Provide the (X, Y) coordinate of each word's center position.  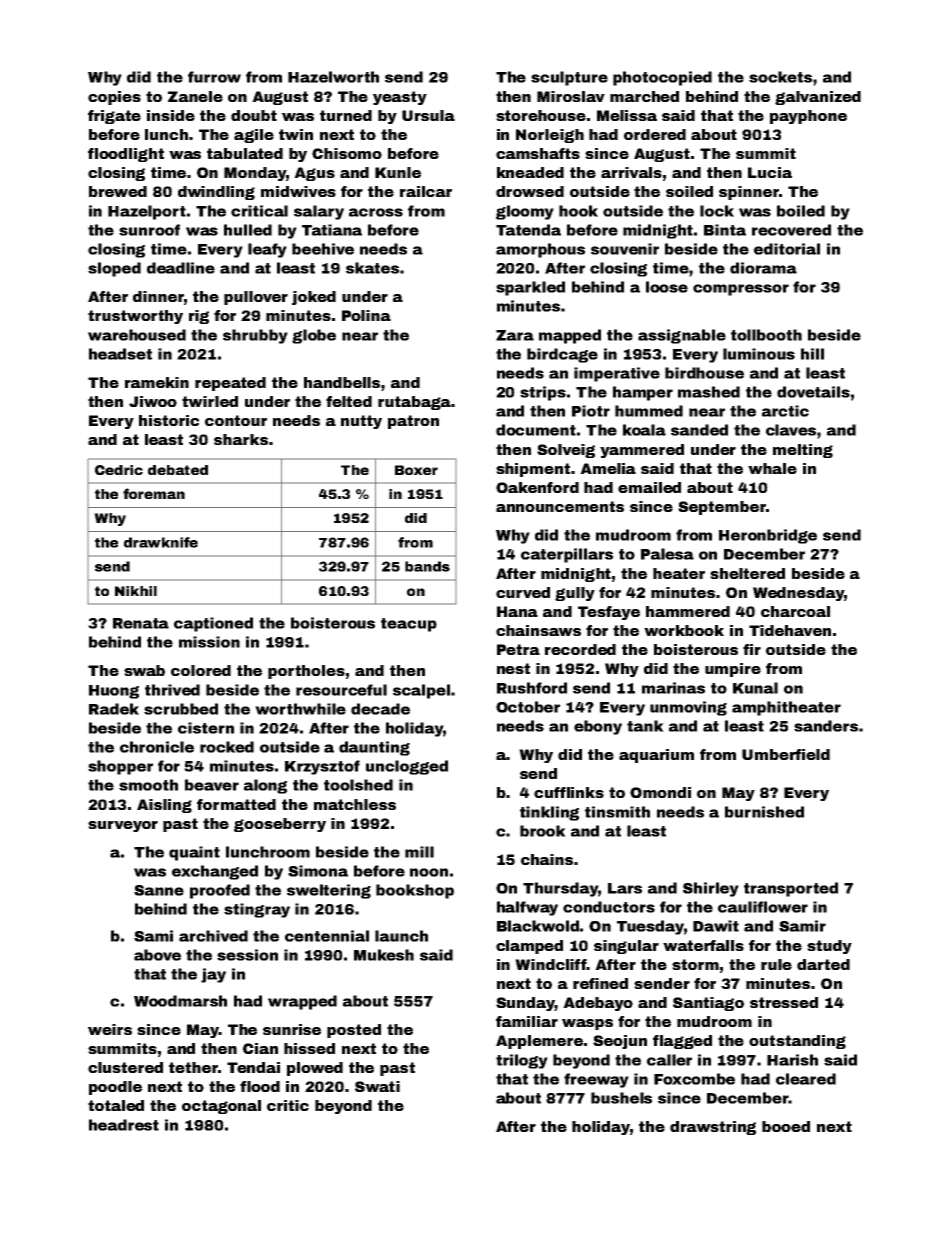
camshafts (538, 153)
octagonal (221, 1107)
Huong (114, 692)
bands (427, 566)
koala (644, 430)
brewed (118, 191)
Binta (725, 230)
